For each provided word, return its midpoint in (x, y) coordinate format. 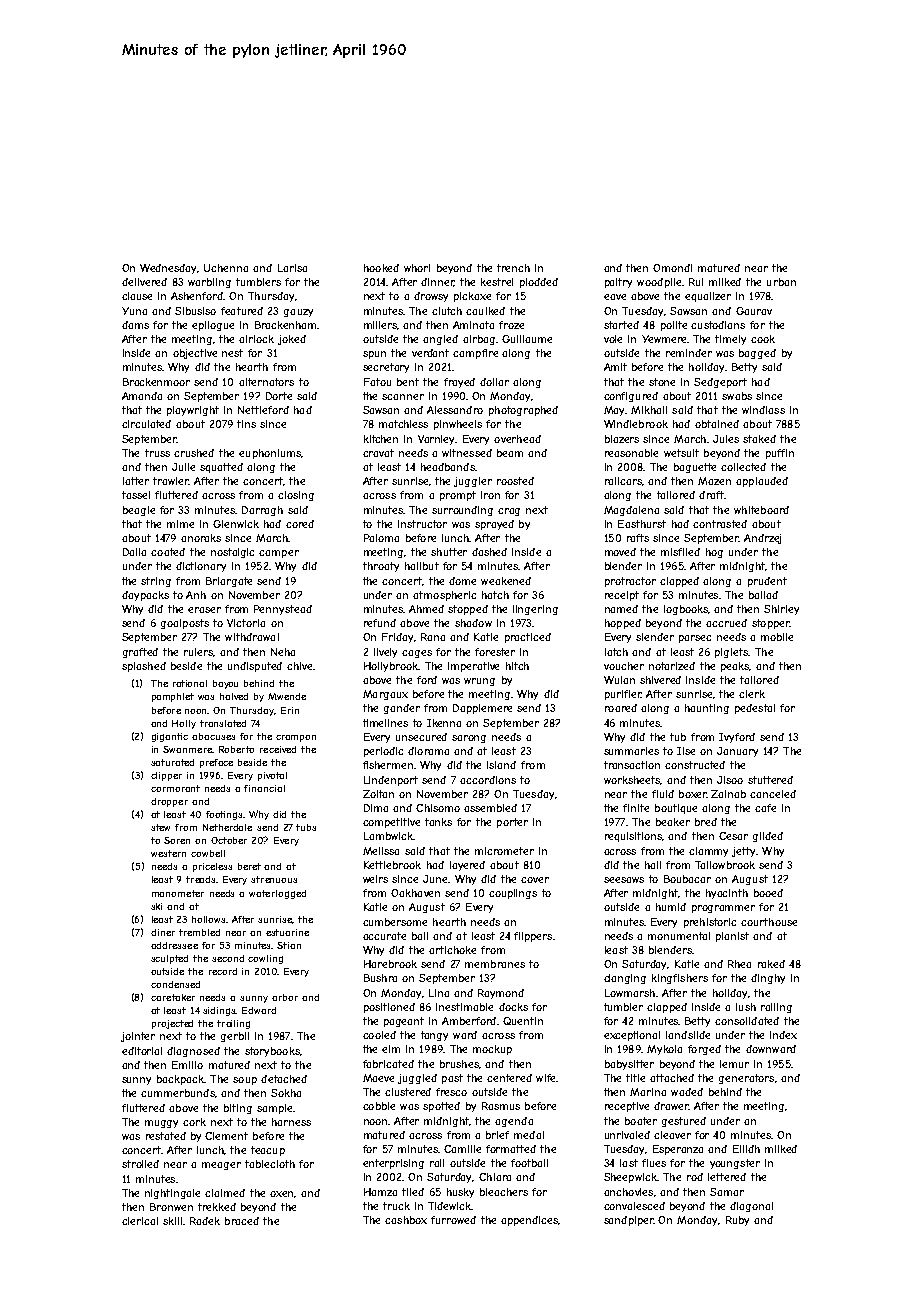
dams (135, 325)
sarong (469, 739)
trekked (217, 1207)
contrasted (720, 524)
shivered (660, 680)
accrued (726, 623)
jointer (138, 1037)
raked (771, 964)
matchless (403, 424)
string (156, 582)
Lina (439, 993)
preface (216, 763)
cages (417, 654)
